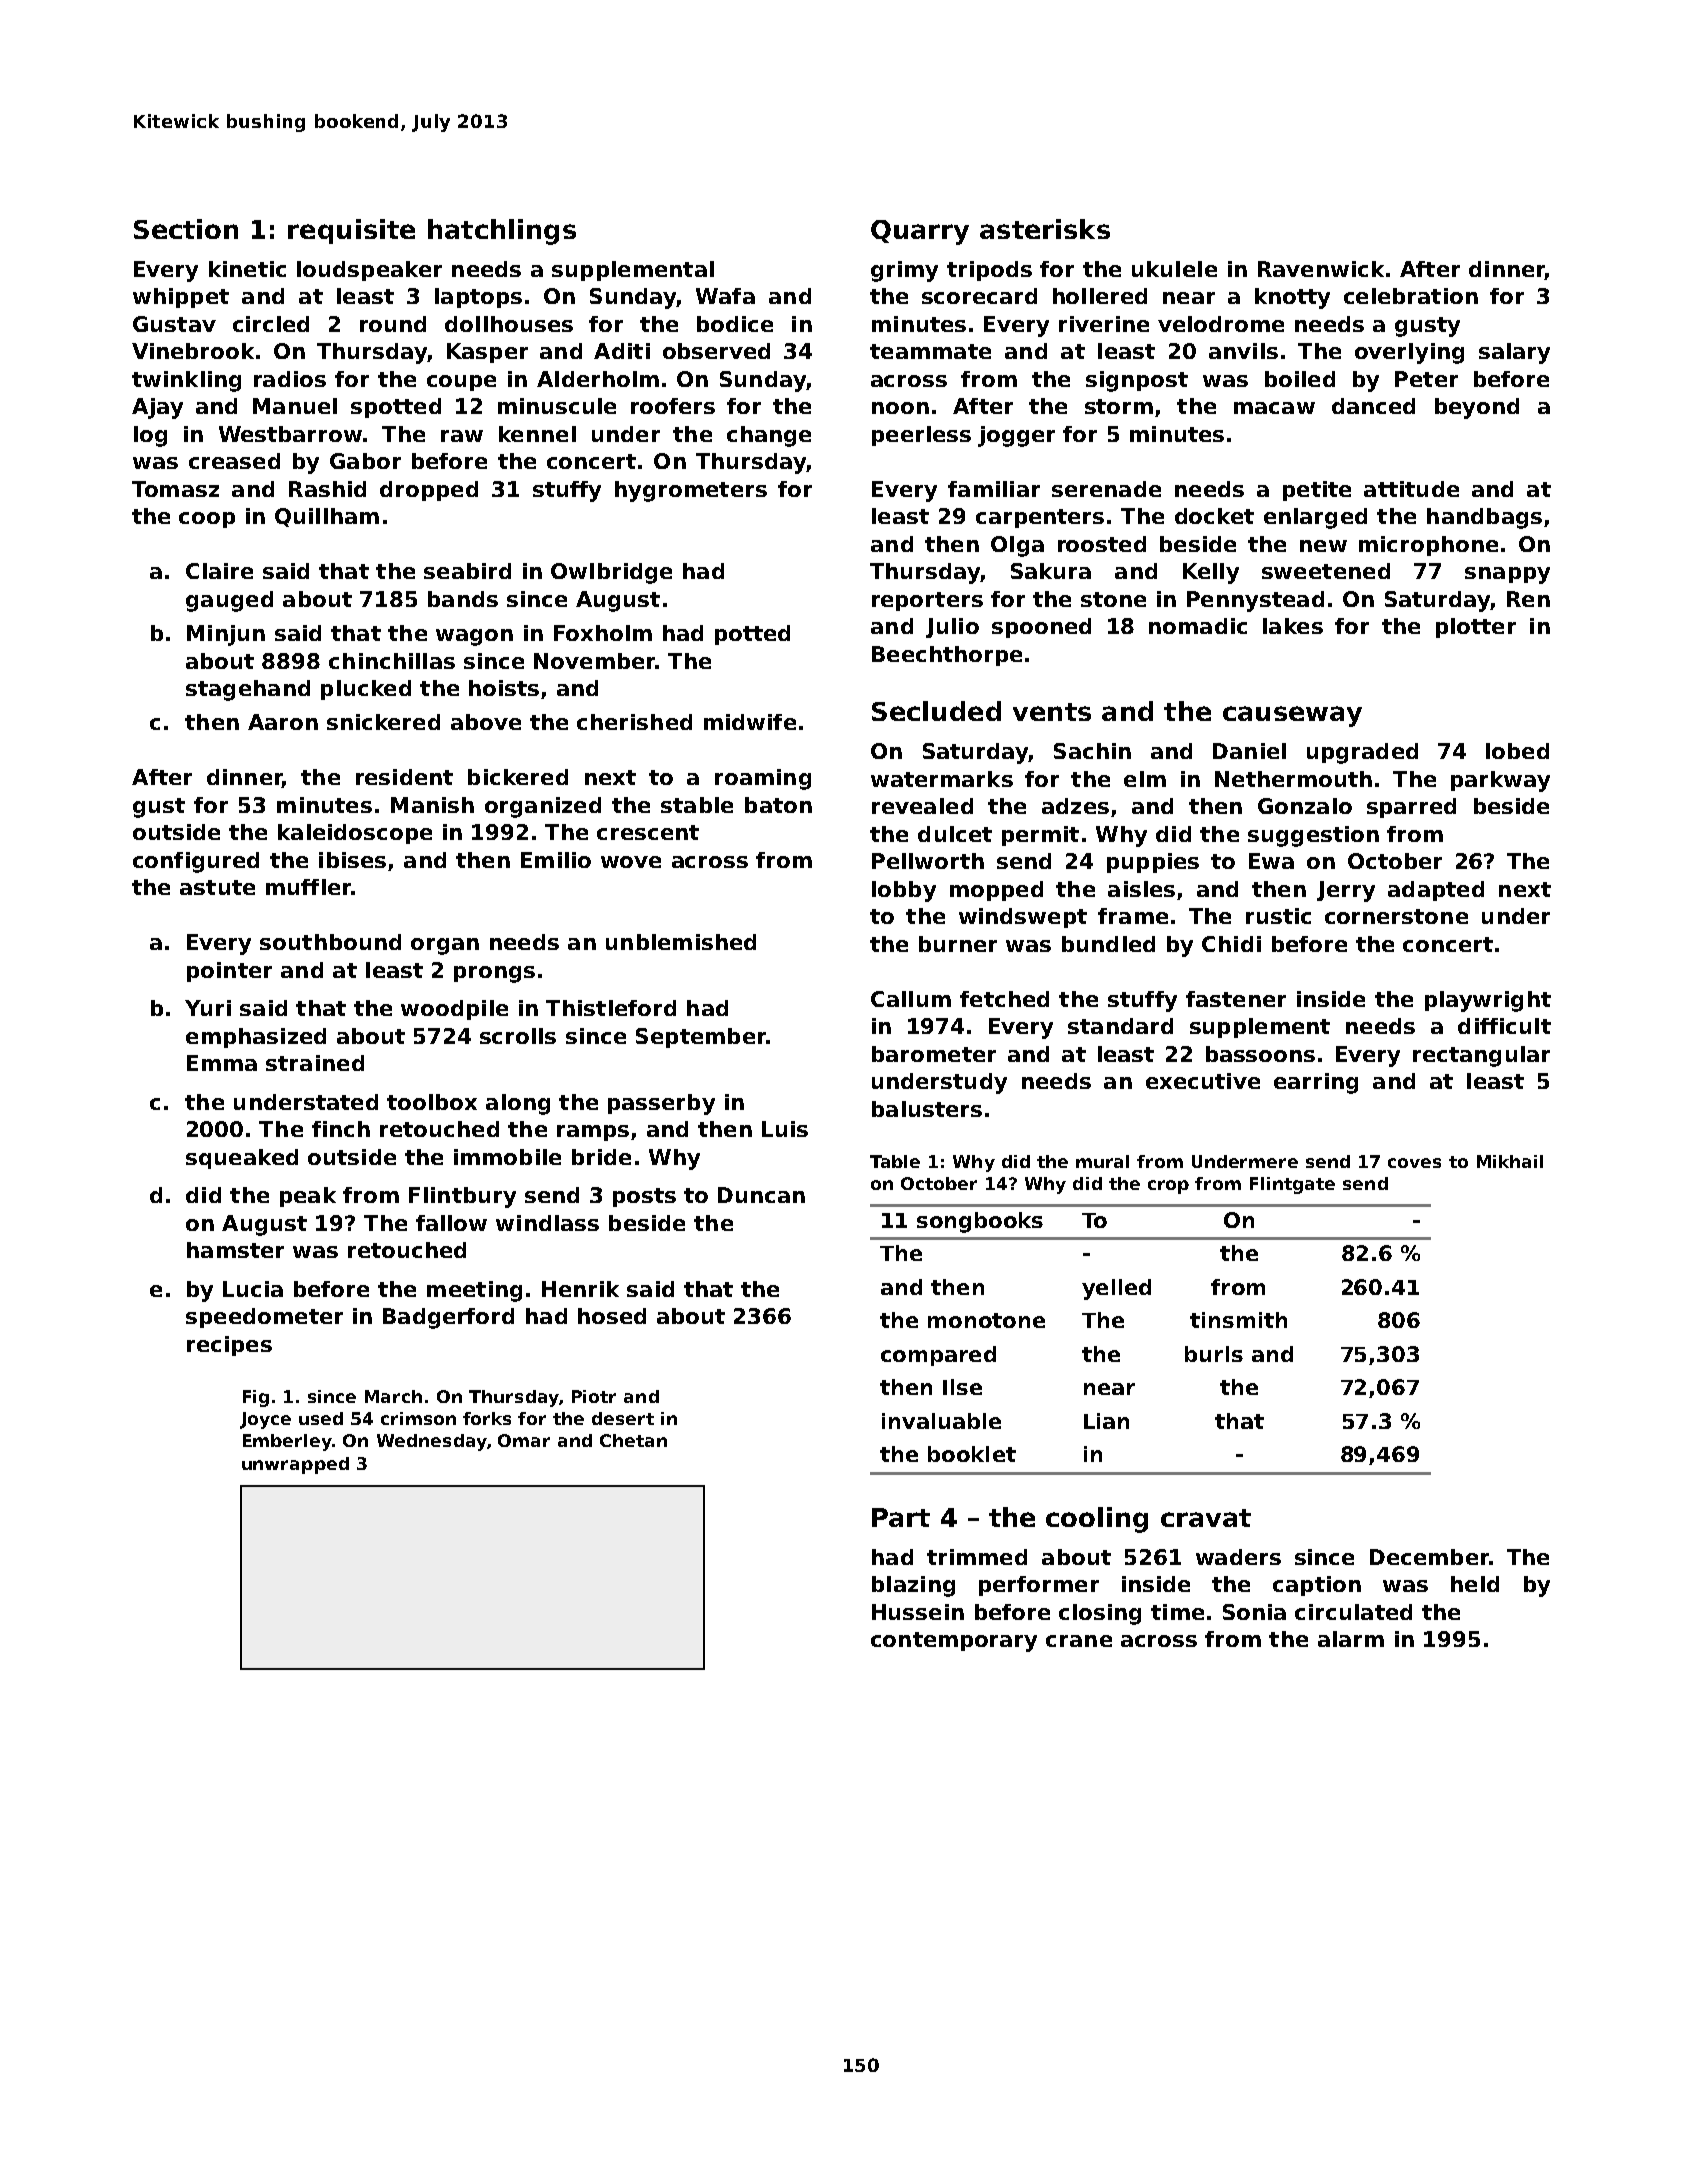 This screenshot has height=2178, width=1683. What do you see at coordinates (930, 351) in the screenshot?
I see `teammate` at bounding box center [930, 351].
